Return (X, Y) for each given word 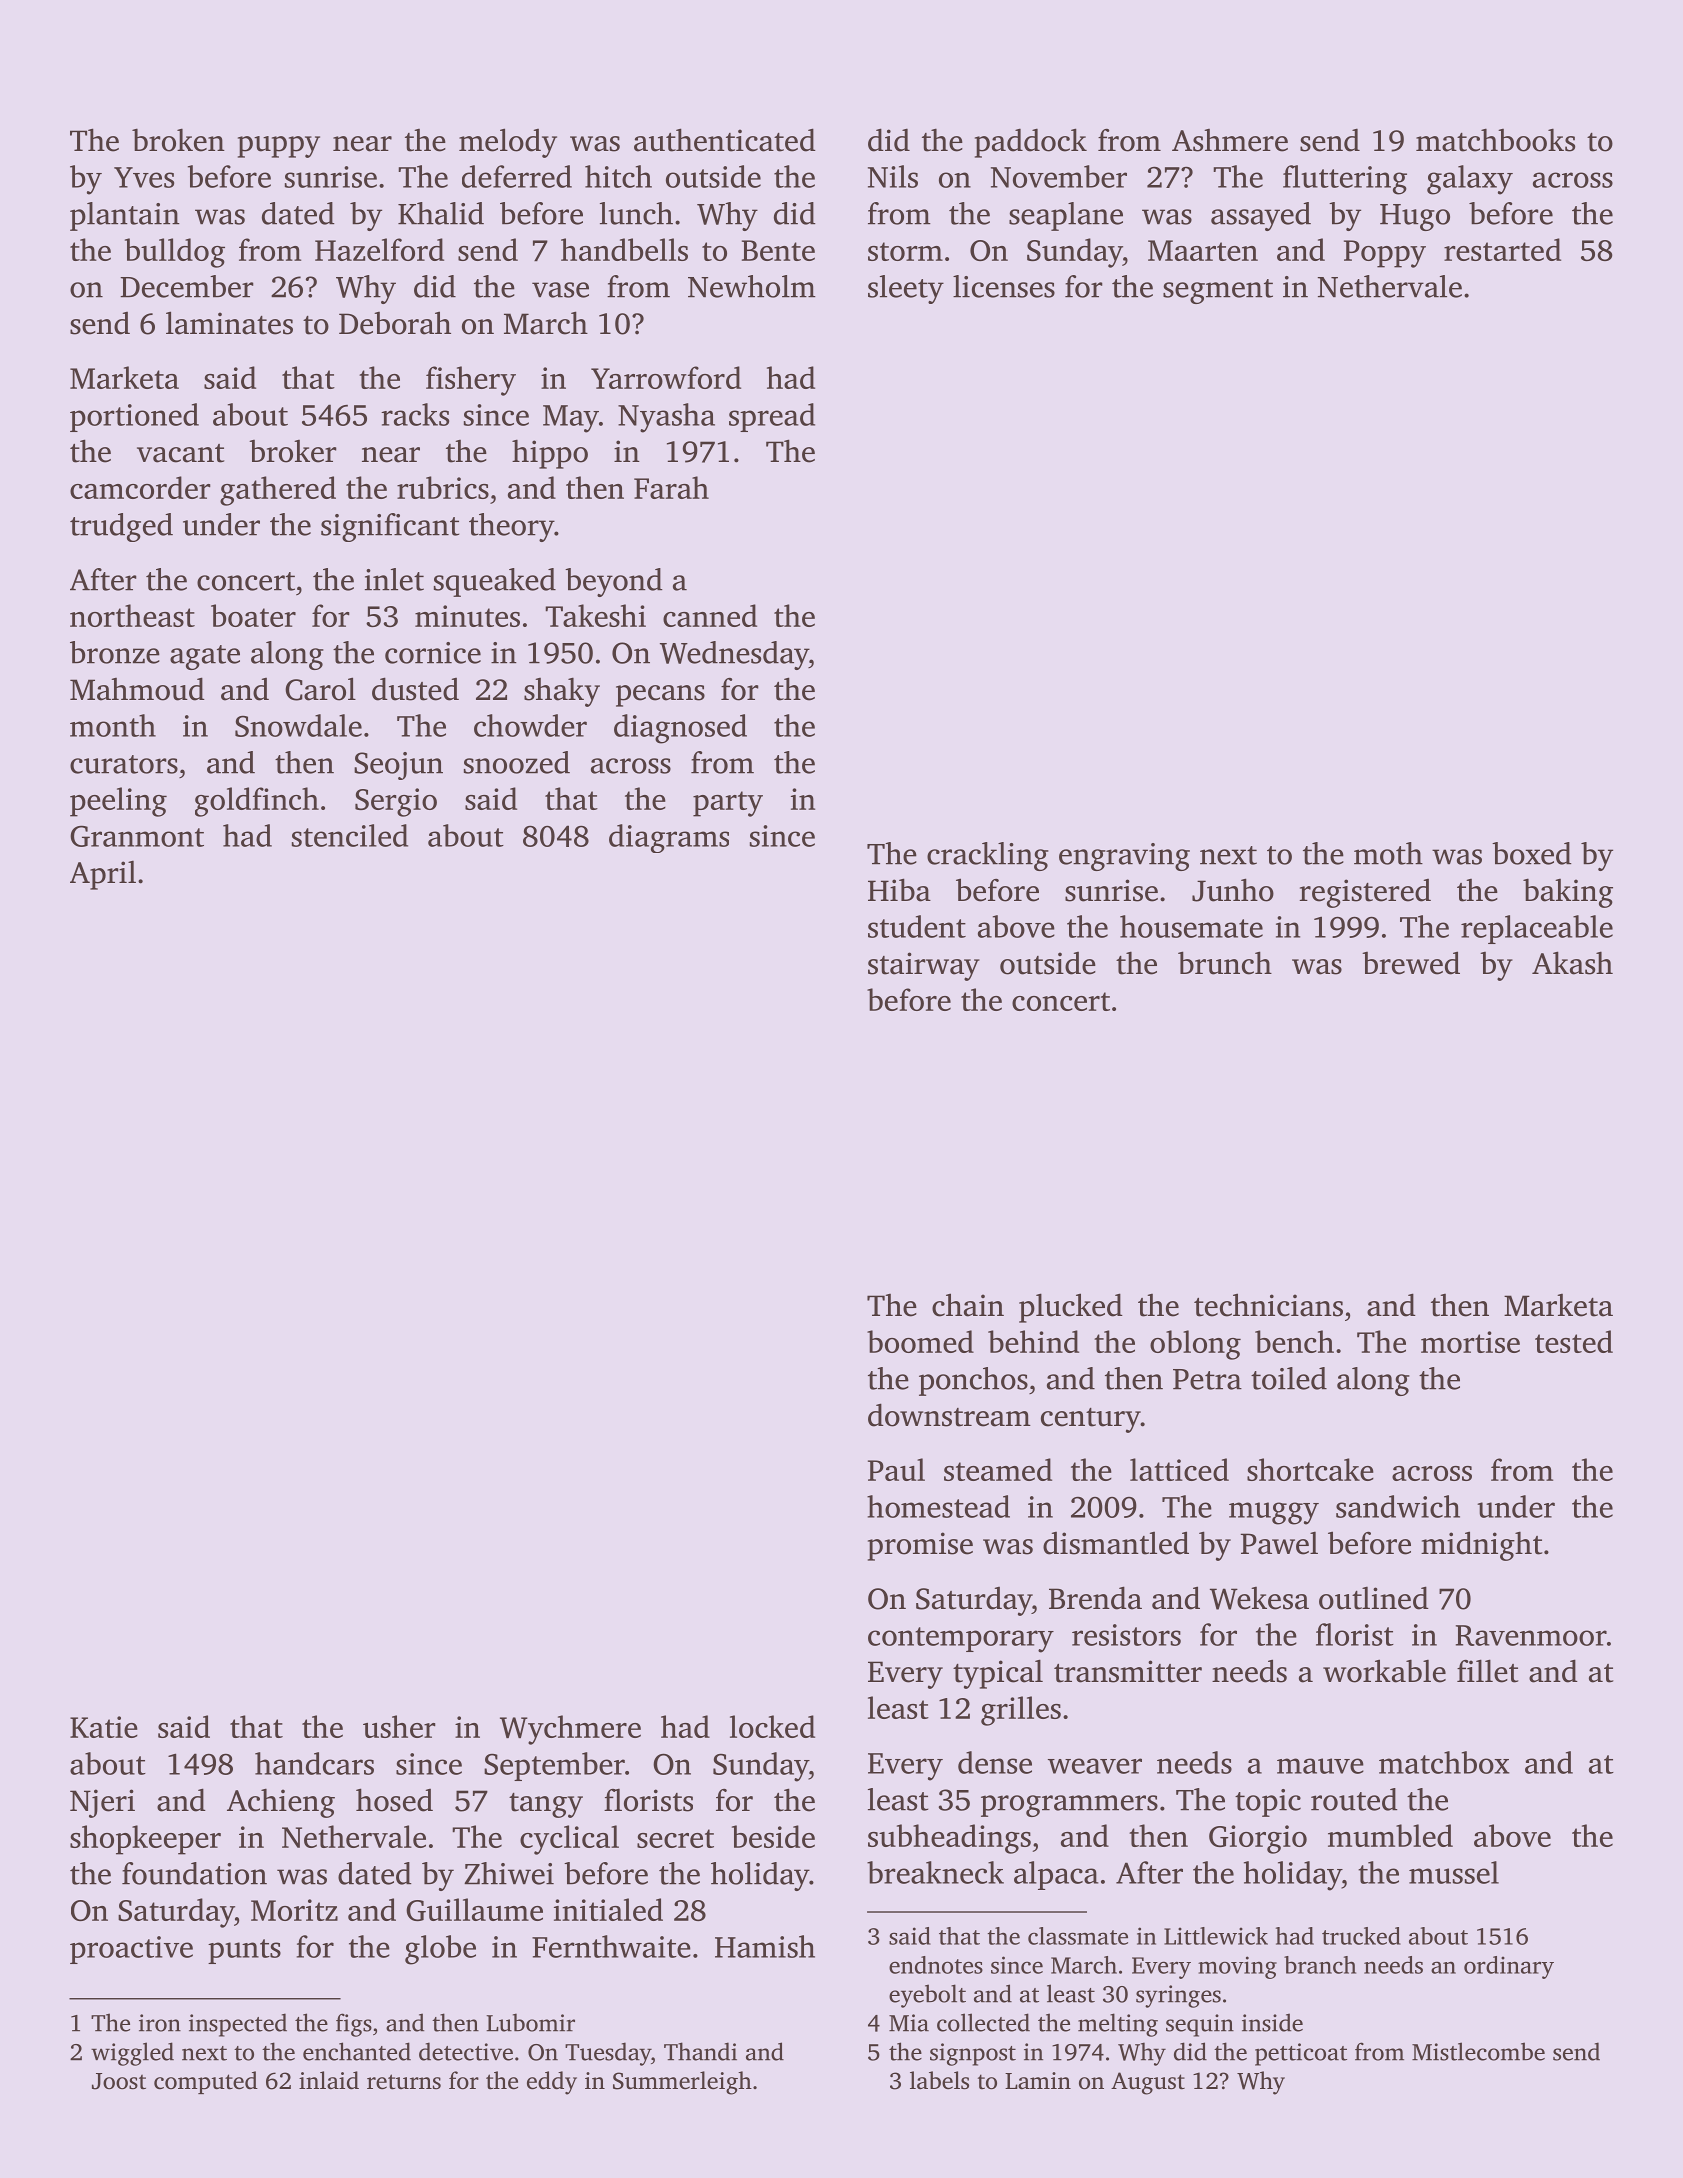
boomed (920, 1341)
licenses (1004, 286)
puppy (279, 147)
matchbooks (1495, 140)
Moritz (294, 1910)
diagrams (669, 838)
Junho (1233, 890)
